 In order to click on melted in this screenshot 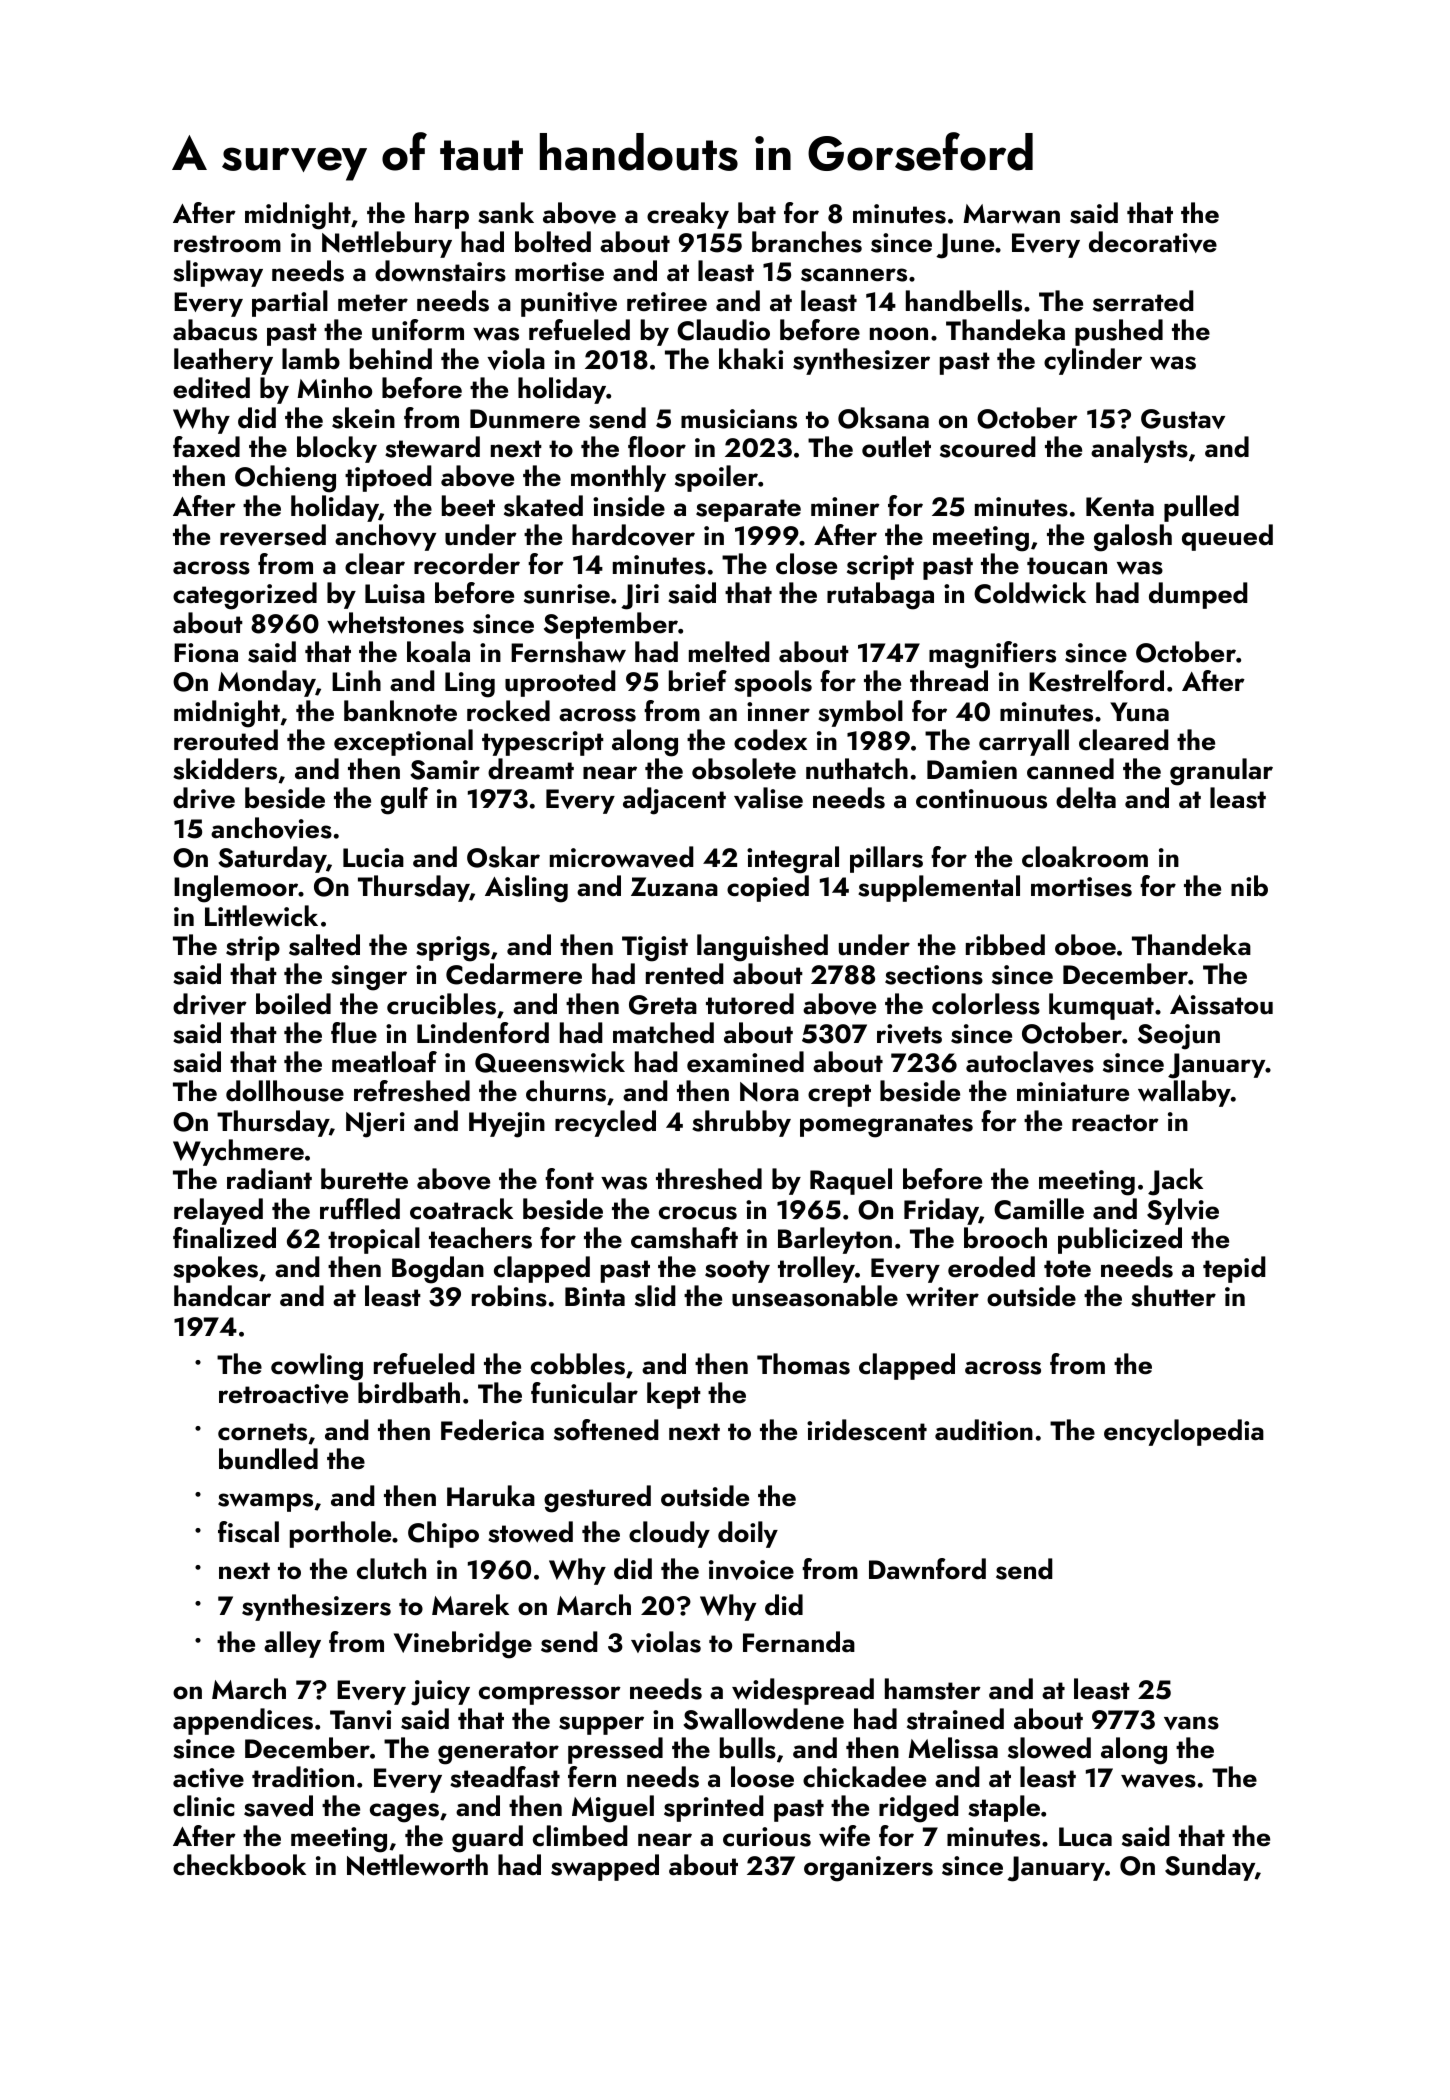, I will do `click(729, 652)`.
